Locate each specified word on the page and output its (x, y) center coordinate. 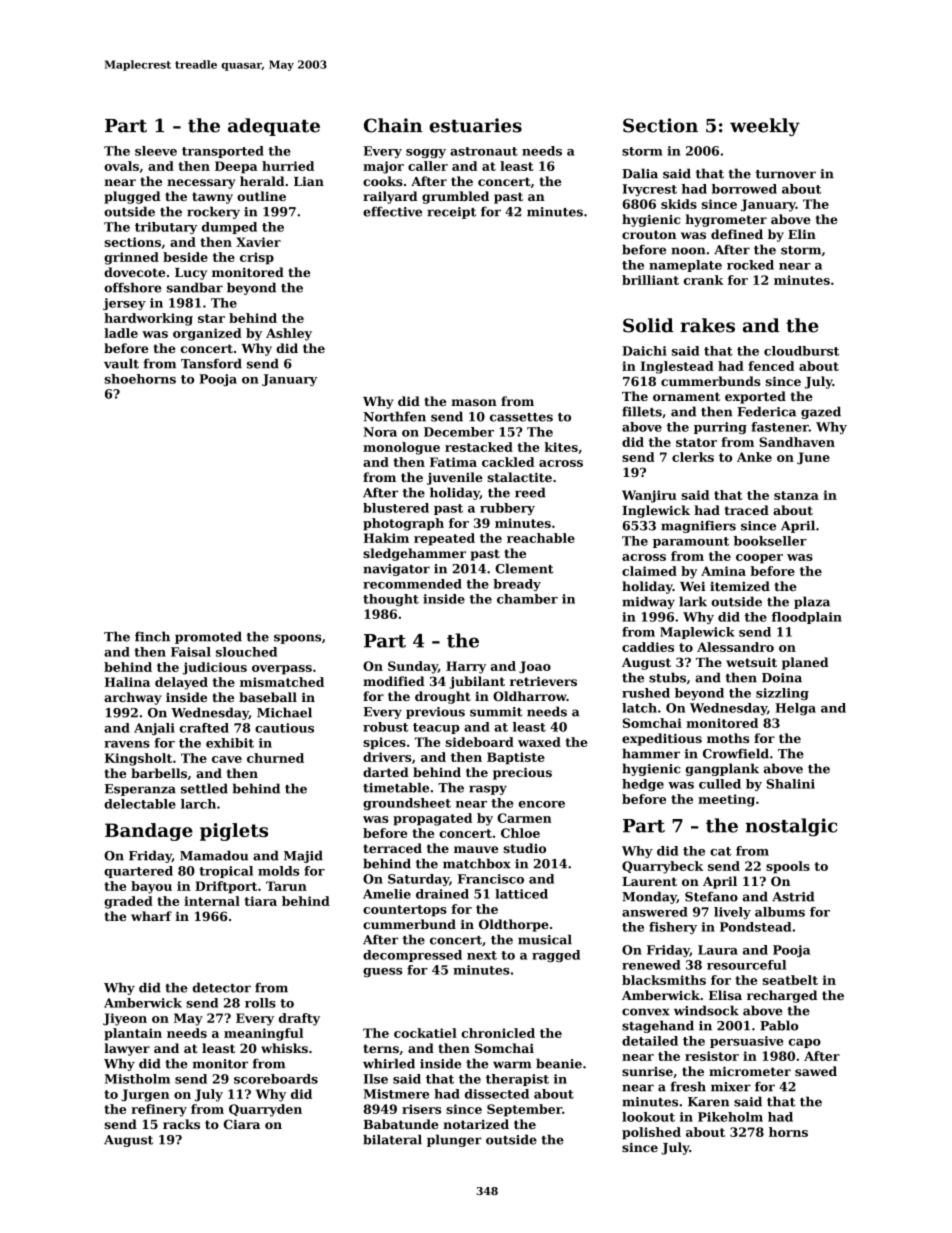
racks (181, 1124)
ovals (121, 166)
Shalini (791, 784)
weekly (765, 127)
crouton (649, 234)
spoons (297, 639)
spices (384, 743)
